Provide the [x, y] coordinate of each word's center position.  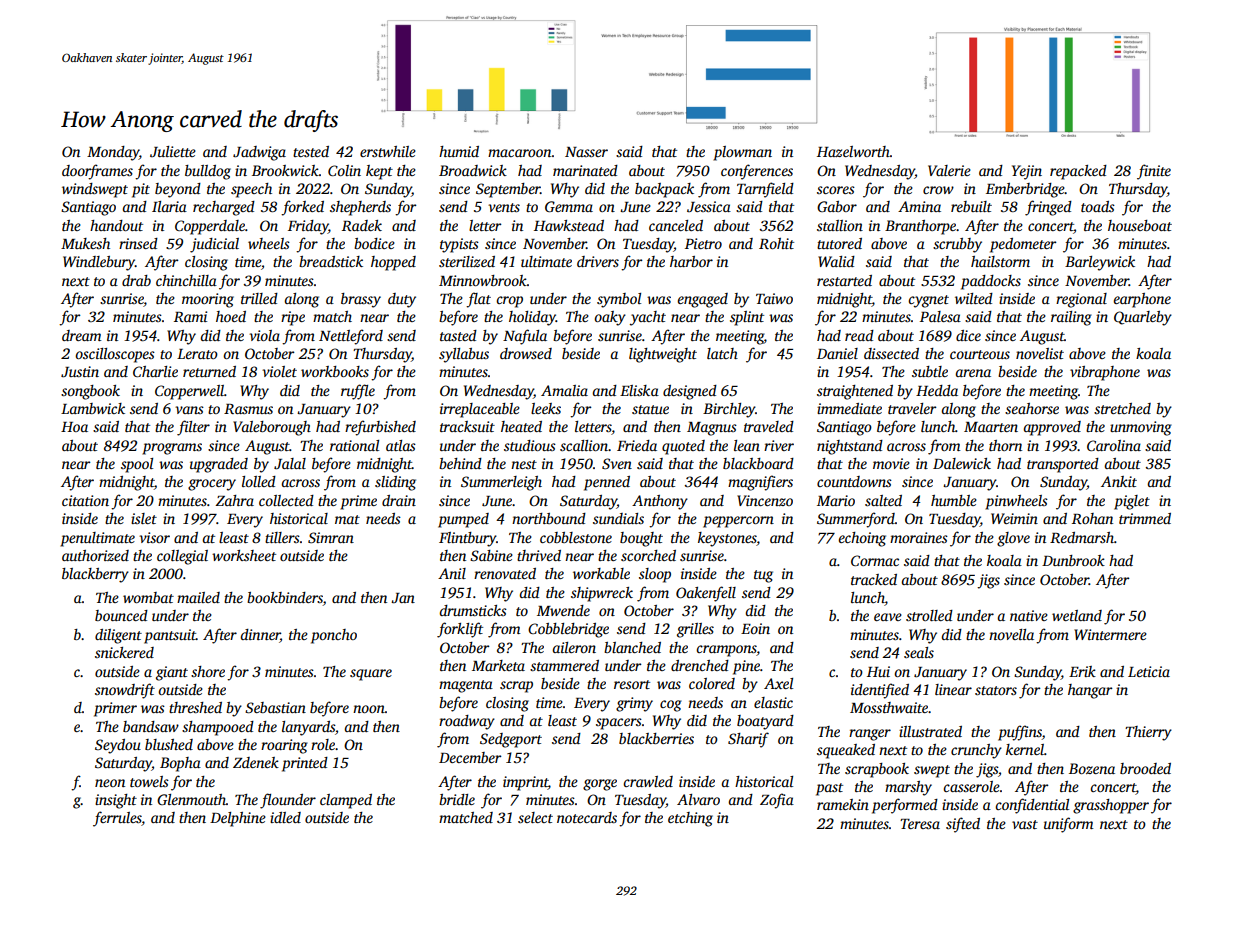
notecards [587, 817]
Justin [80, 371]
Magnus [712, 429]
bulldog [208, 172]
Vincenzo [765, 500]
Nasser [586, 152]
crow [938, 190]
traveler [912, 408]
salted [883, 500]
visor [154, 537]
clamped [346, 801]
